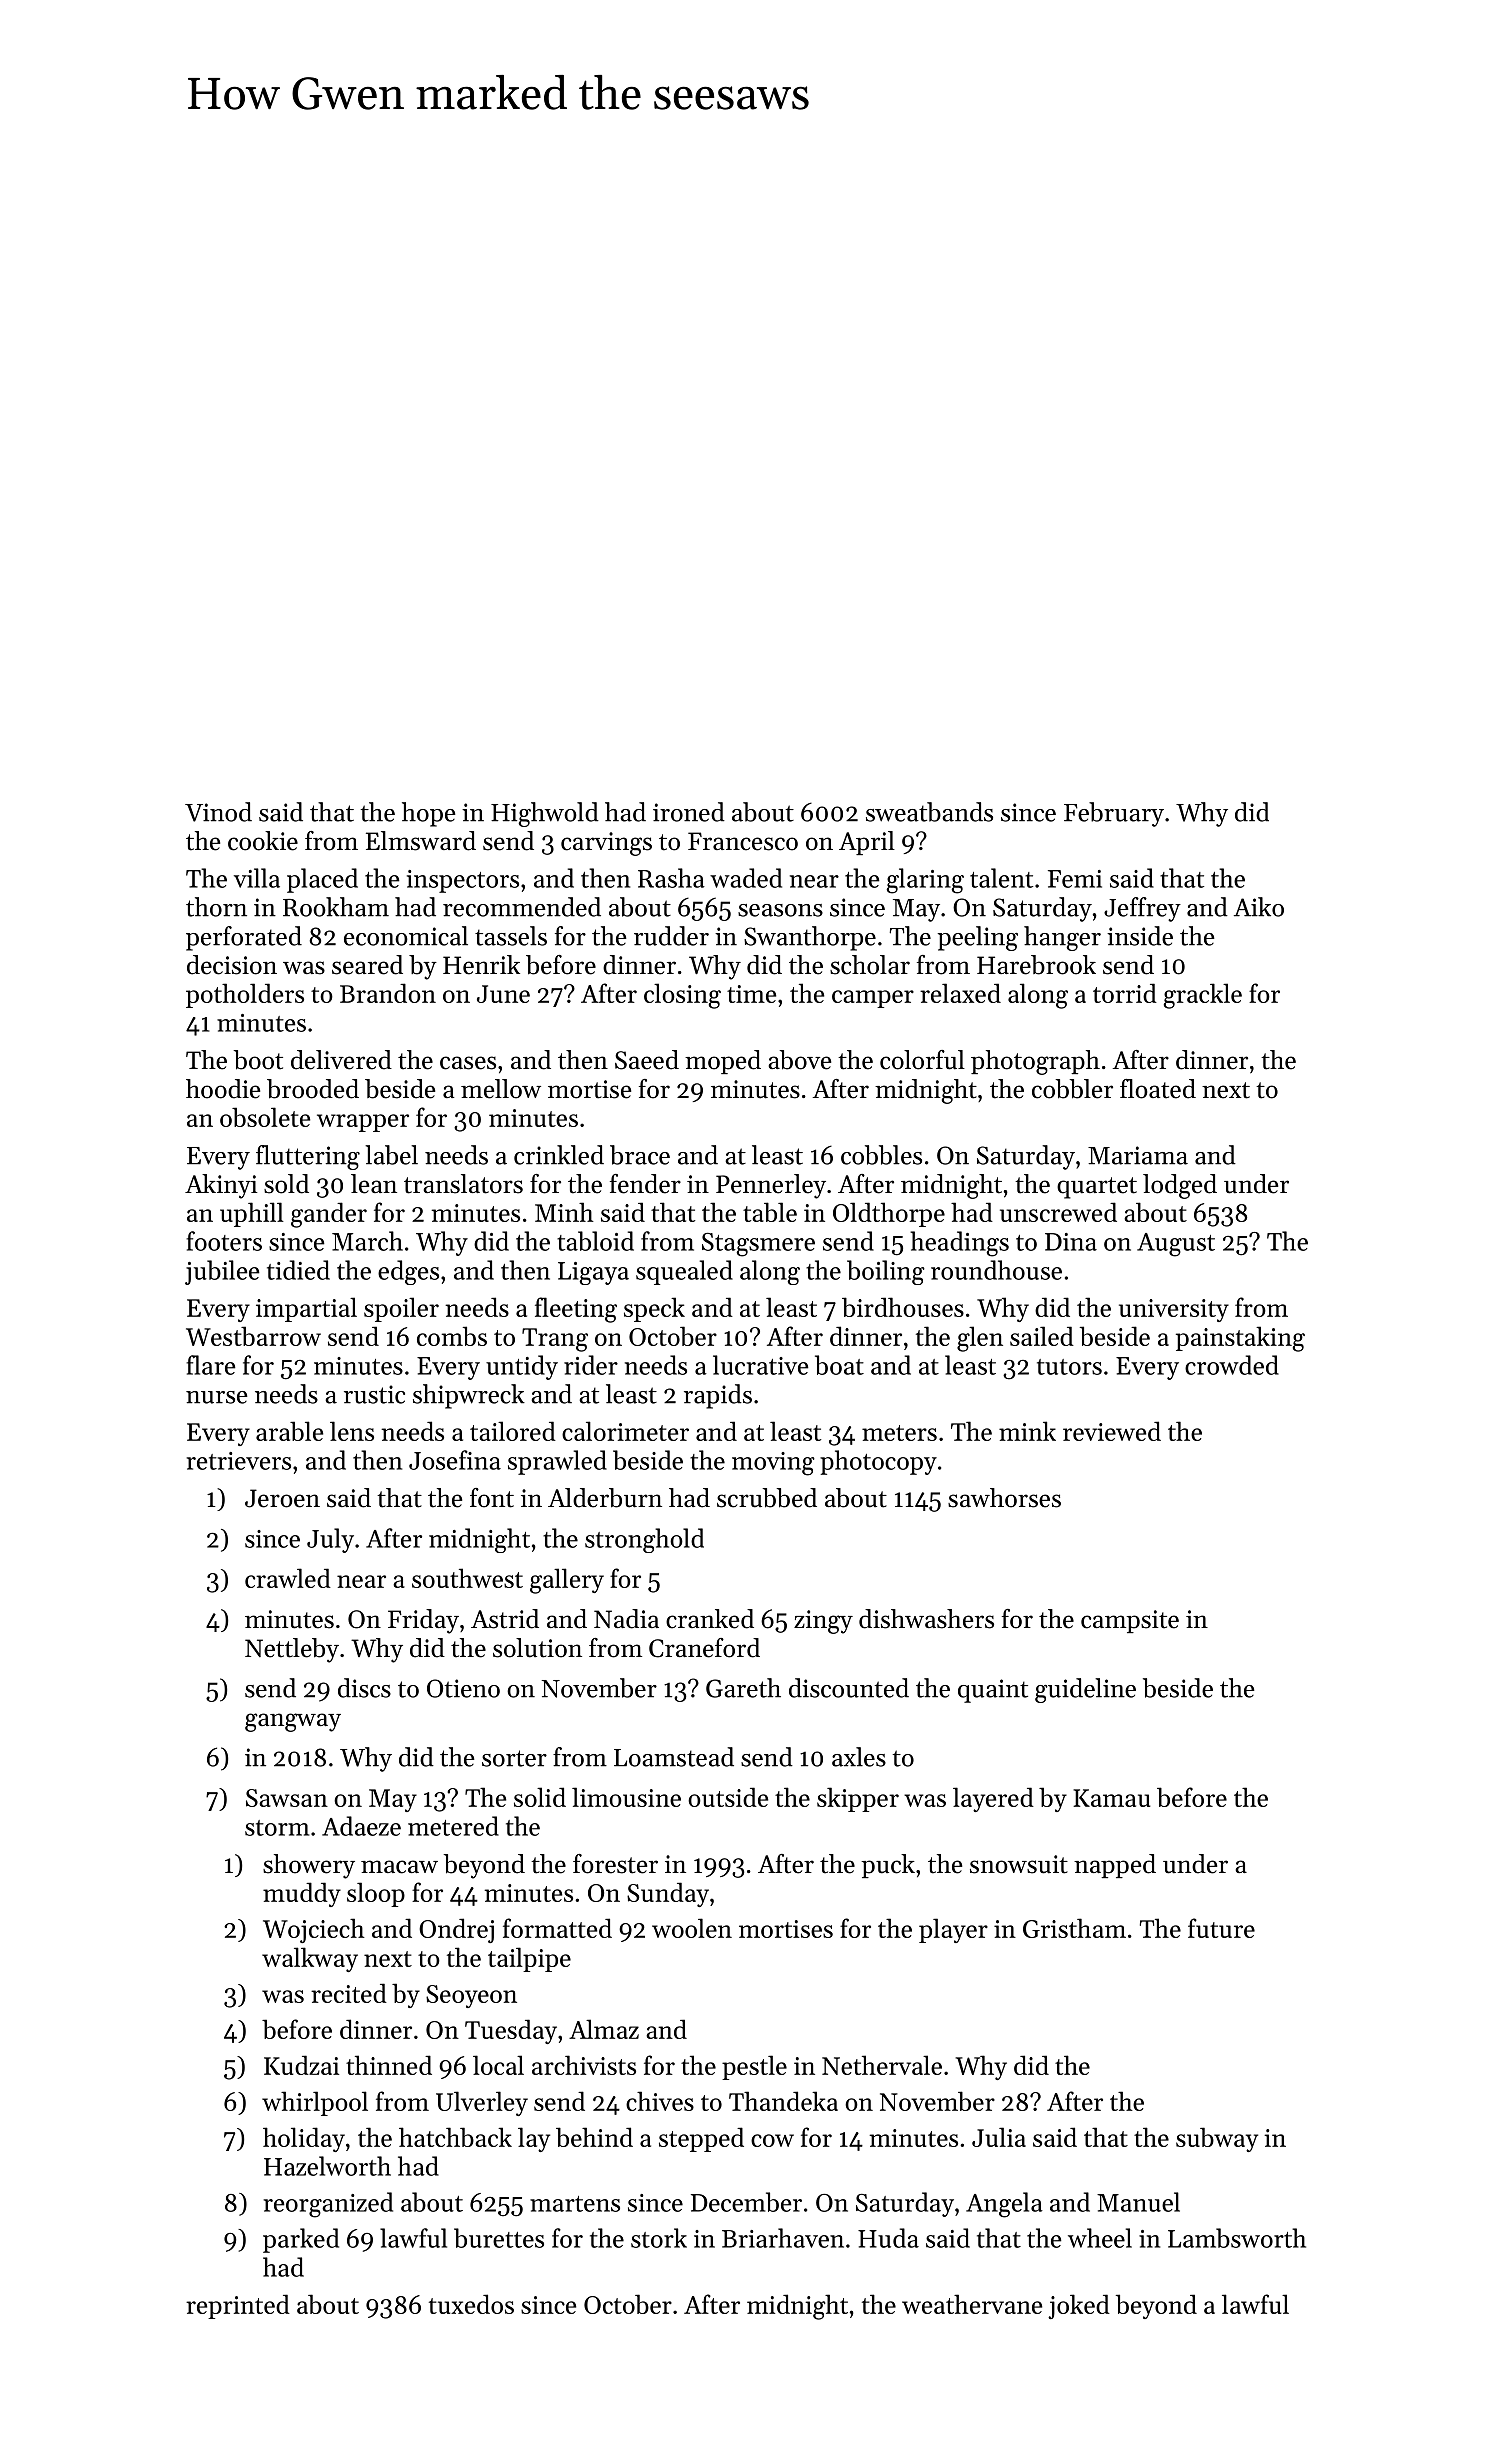 This screenshot has width=1496, height=2464. Describe the element at coordinates (238, 2306) in the screenshot. I see `reprinted` at that location.
